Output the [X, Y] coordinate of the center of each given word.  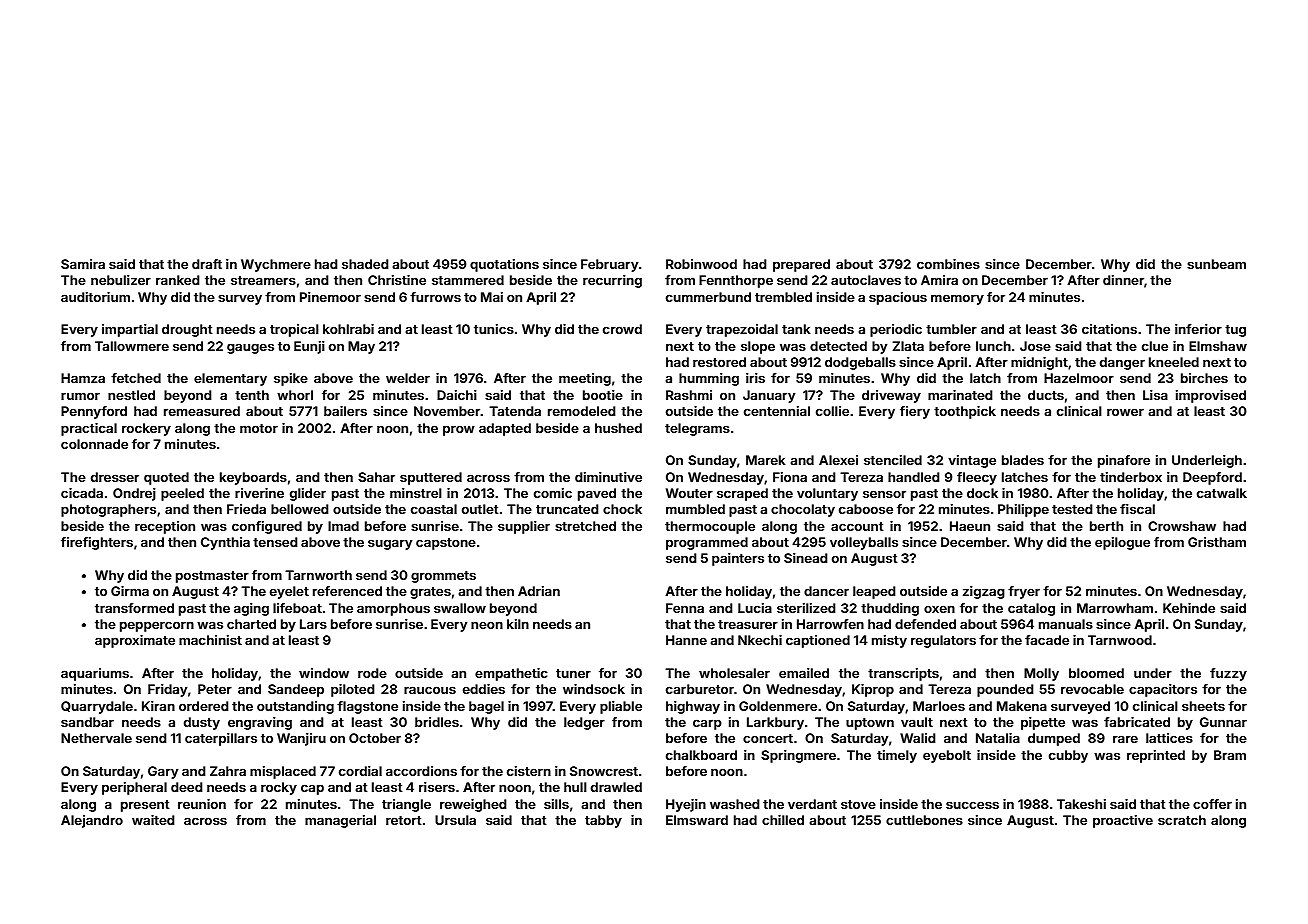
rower [1125, 412]
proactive [1123, 821]
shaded [365, 264]
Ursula [455, 820]
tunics [494, 329]
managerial [340, 821]
